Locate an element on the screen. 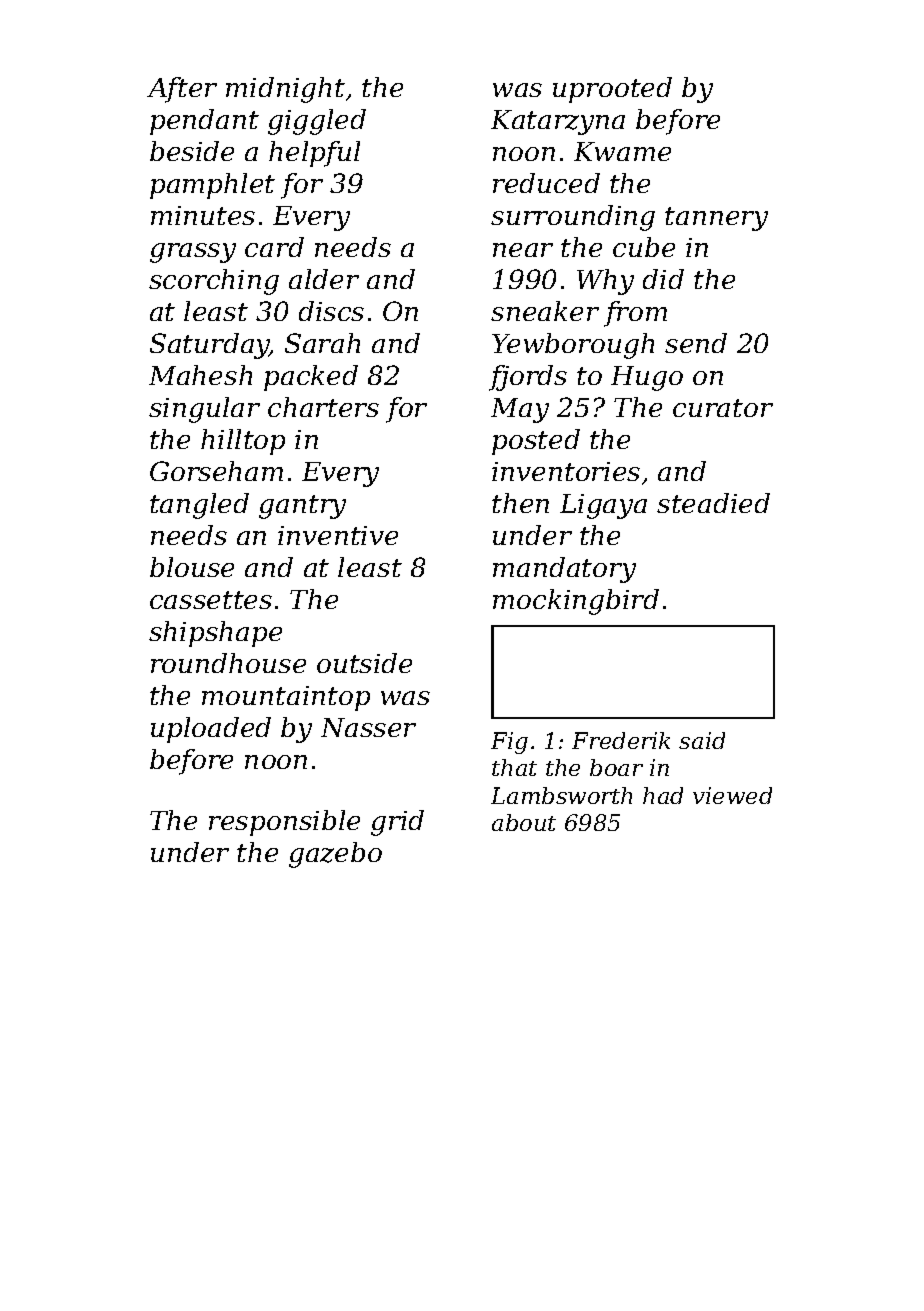 The width and height of the screenshot is (924, 1311). mountaintop is located at coordinates (286, 698).
